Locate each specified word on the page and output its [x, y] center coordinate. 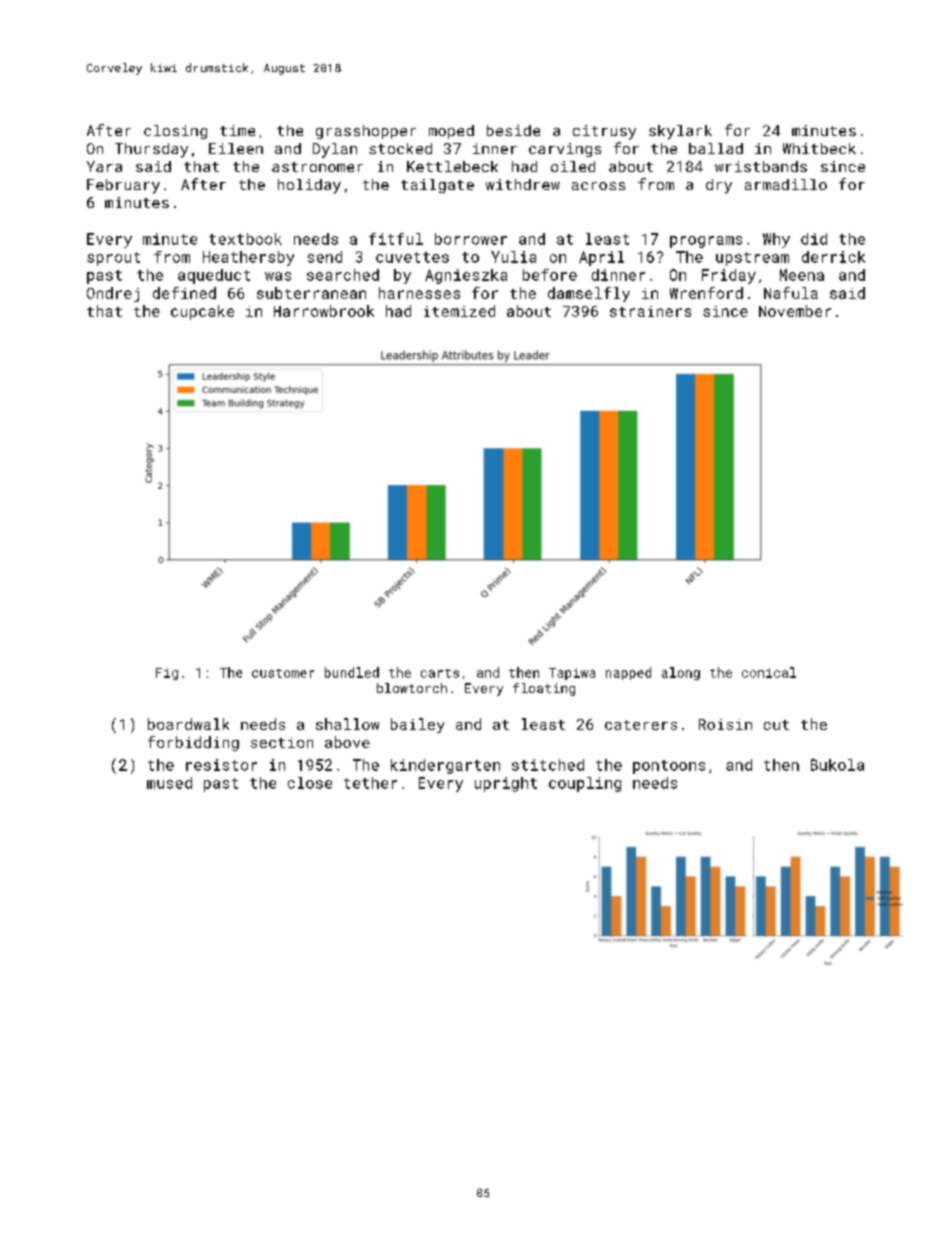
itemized [459, 311]
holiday [309, 186]
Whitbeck [819, 148]
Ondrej [113, 294]
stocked [400, 148]
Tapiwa [572, 674]
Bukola [837, 765]
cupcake [202, 312]
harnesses [419, 293]
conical [769, 672]
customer [283, 673]
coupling [585, 784]
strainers [650, 311]
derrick [833, 257]
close [310, 783]
